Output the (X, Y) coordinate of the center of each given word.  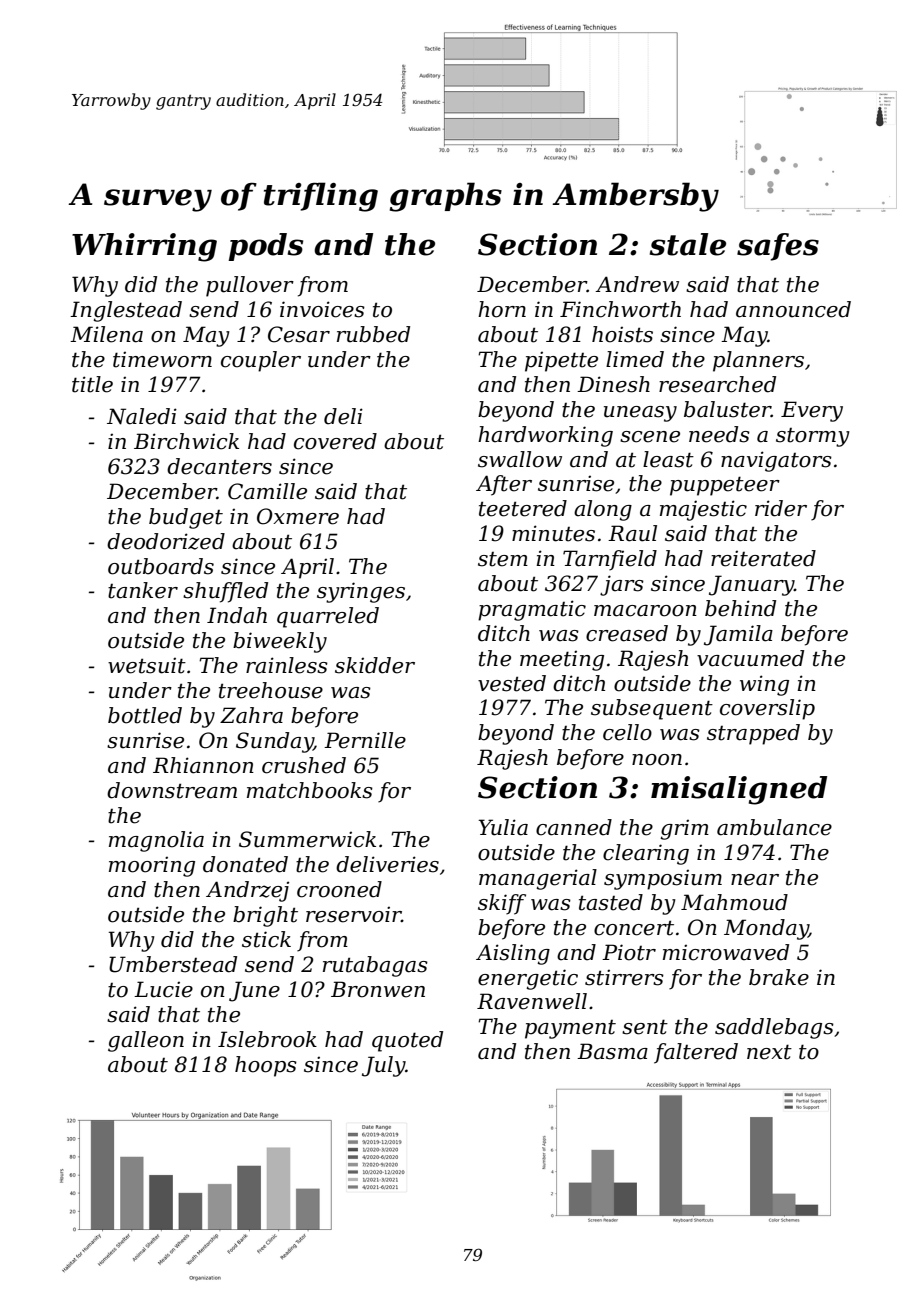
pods (265, 247)
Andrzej (247, 891)
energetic (528, 979)
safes (778, 247)
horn (502, 309)
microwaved (726, 952)
